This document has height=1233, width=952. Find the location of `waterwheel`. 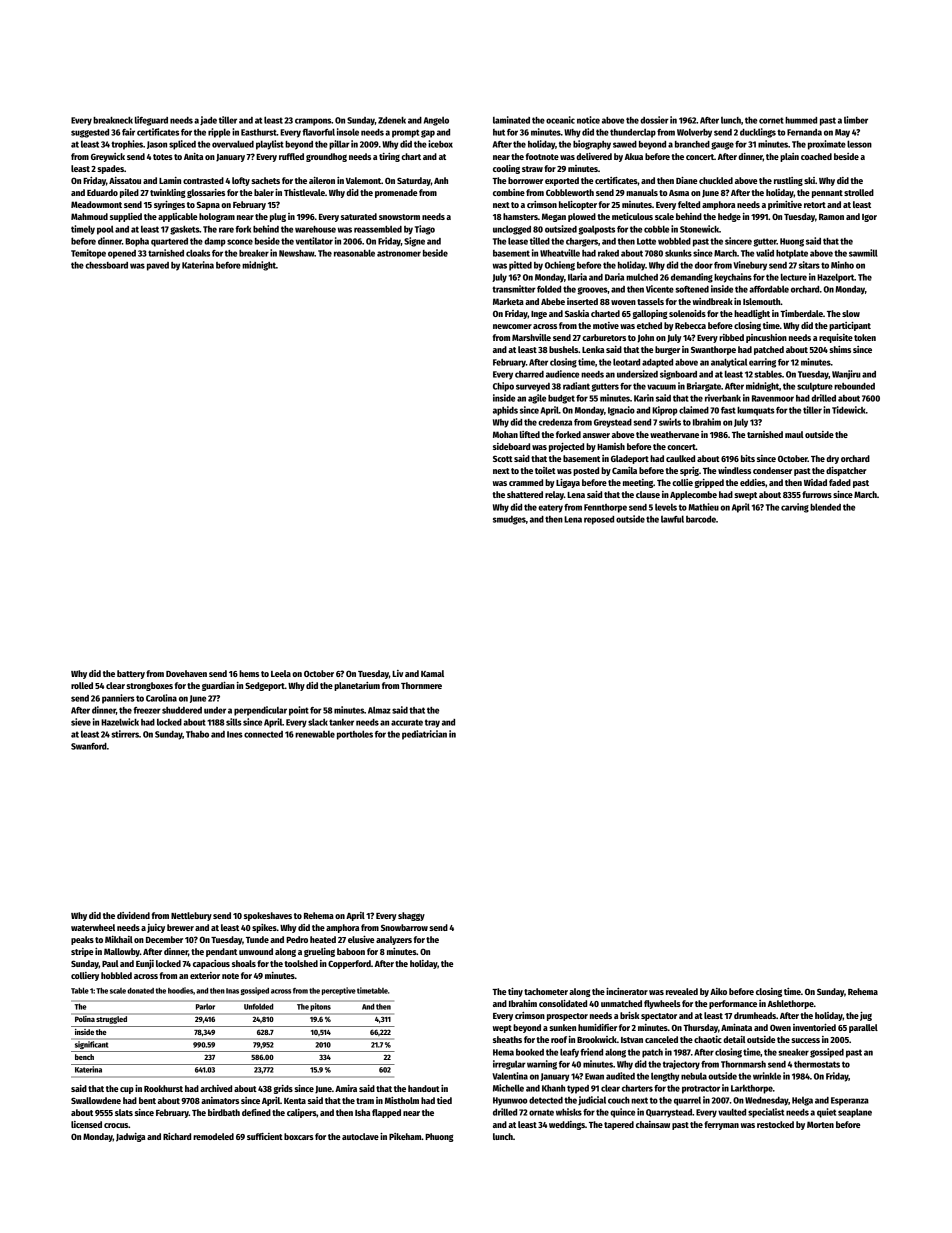

waterwheel is located at coordinates (93, 927).
